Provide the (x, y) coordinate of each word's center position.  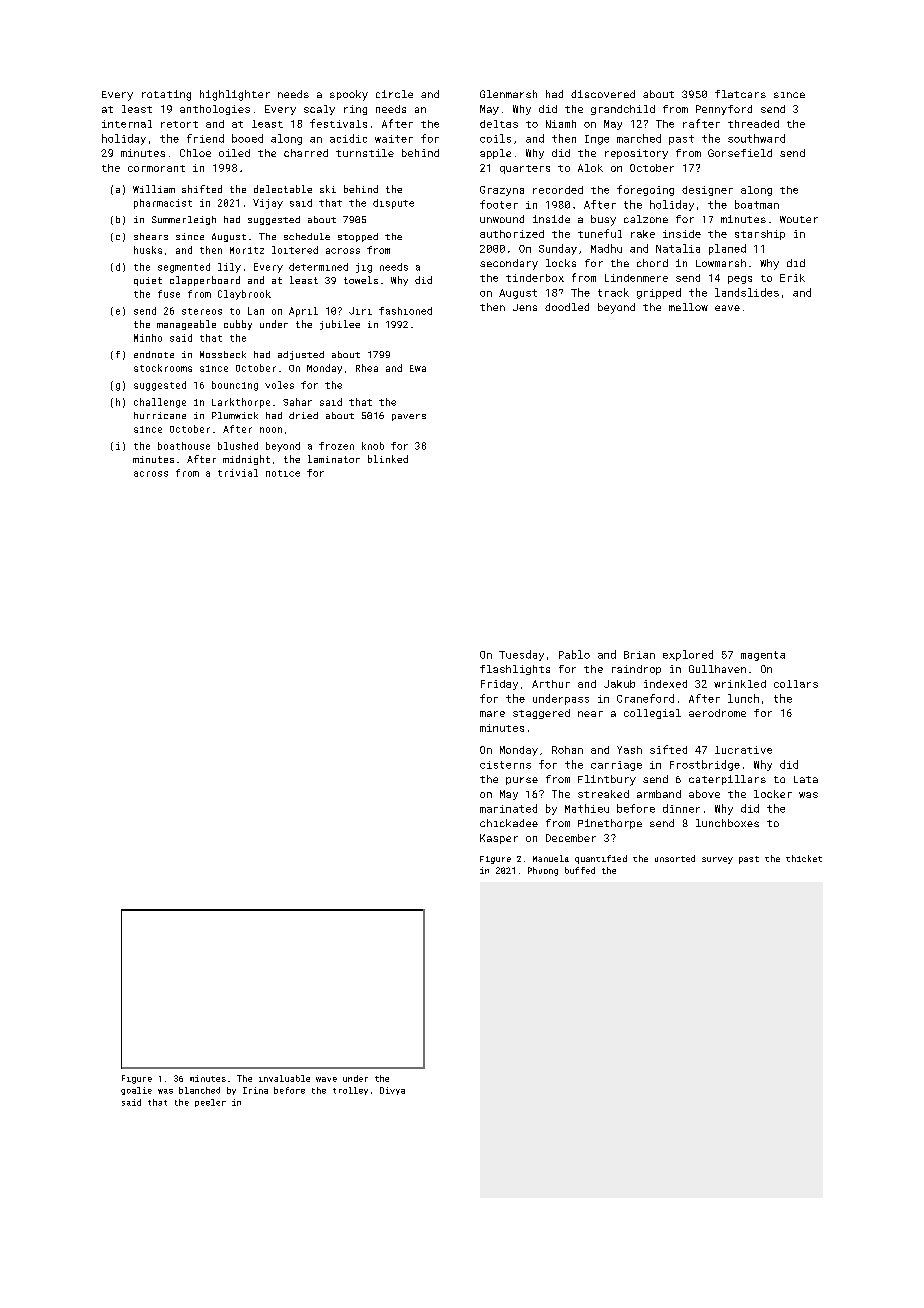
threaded (753, 124)
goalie (136, 1091)
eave (727, 308)
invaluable (284, 1078)
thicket (804, 858)
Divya (392, 1091)
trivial (238, 473)
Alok (590, 168)
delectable (283, 189)
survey (717, 860)
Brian (639, 655)
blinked (388, 459)
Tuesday (521, 655)
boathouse (184, 446)
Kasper (499, 839)
